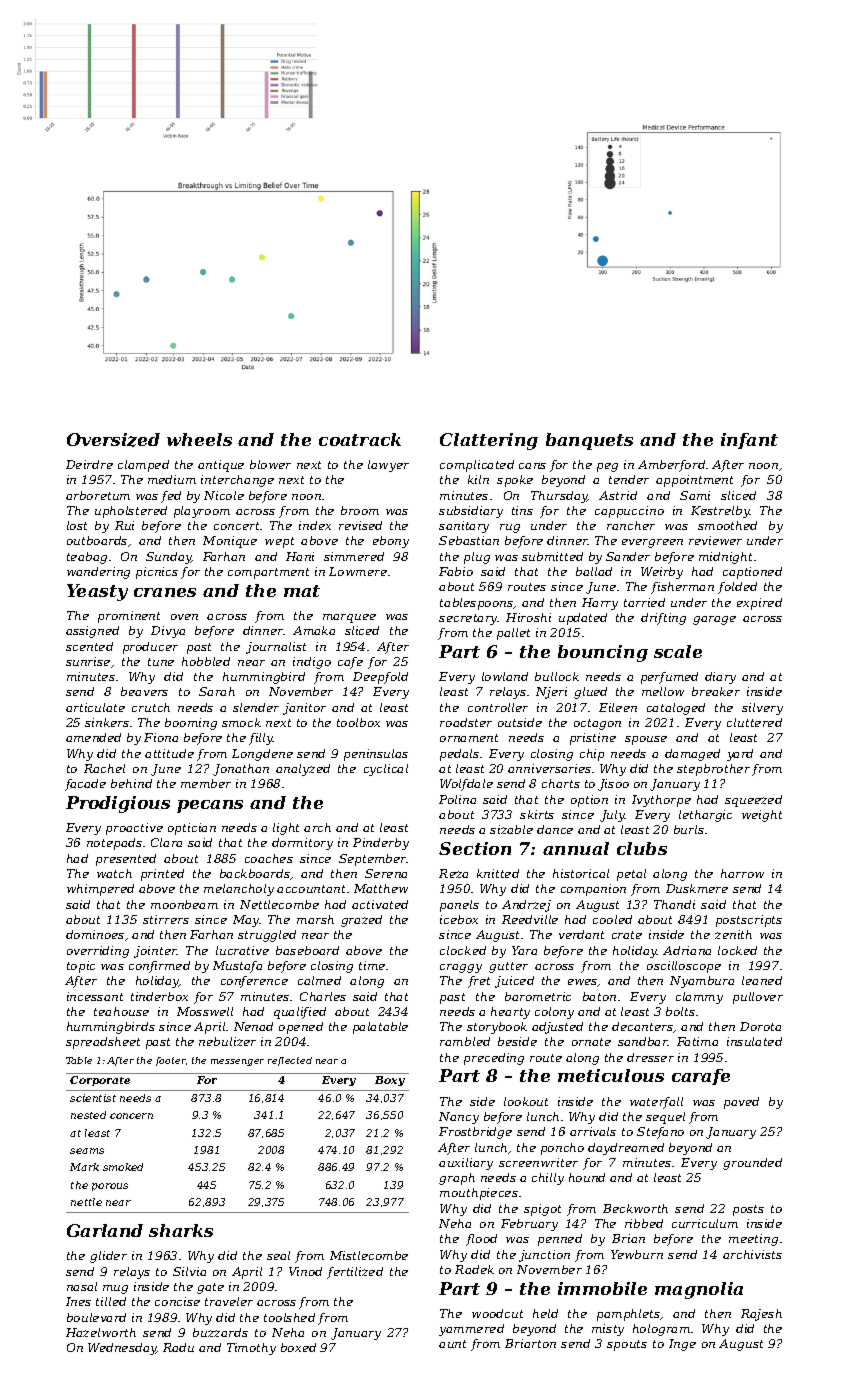 Image resolution: width=849 pixels, height=1400 pixels. Describe the element at coordinates (227, 1041) in the image. I see `nebulizer` at that location.
